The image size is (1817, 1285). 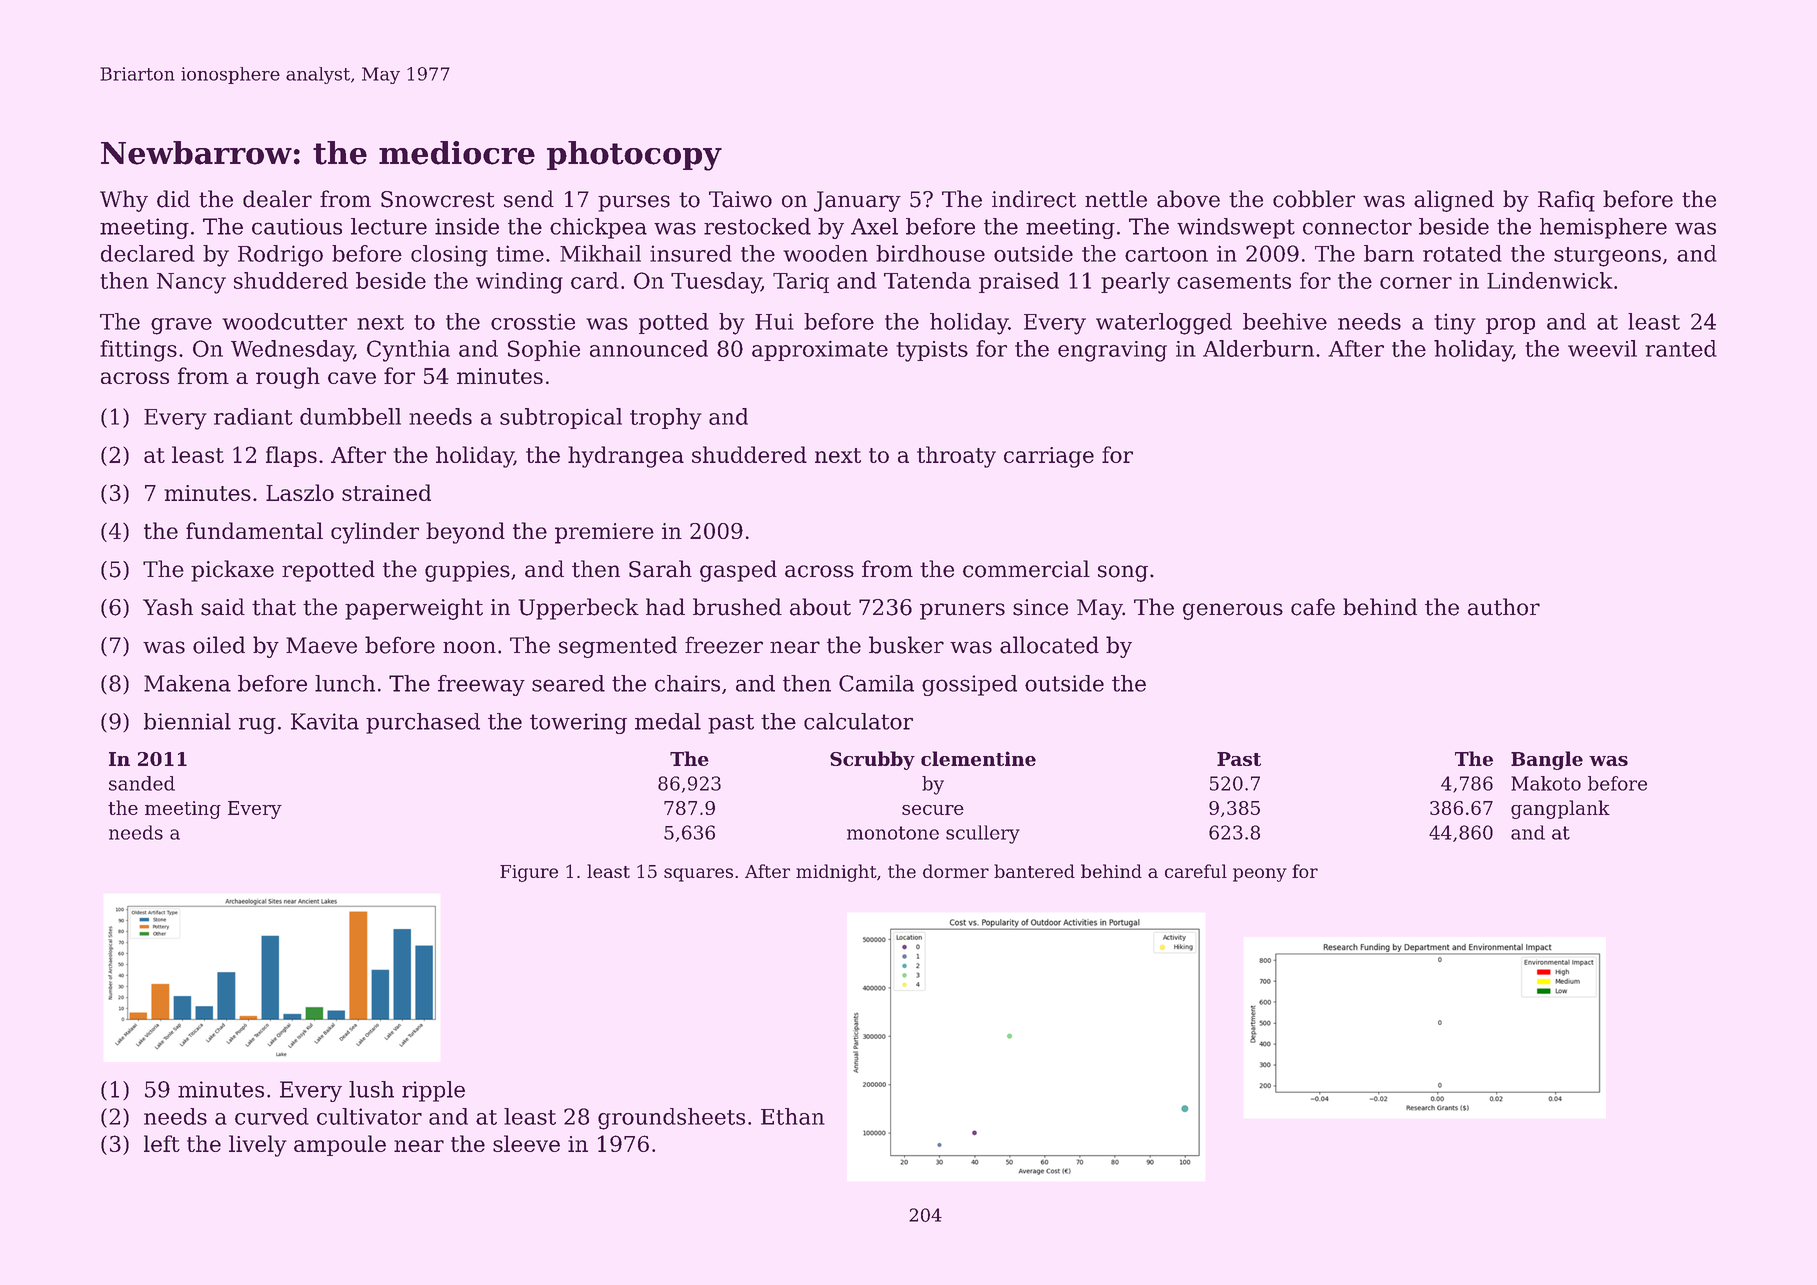 What do you see at coordinates (698, 875) in the screenshot?
I see `squares` at bounding box center [698, 875].
